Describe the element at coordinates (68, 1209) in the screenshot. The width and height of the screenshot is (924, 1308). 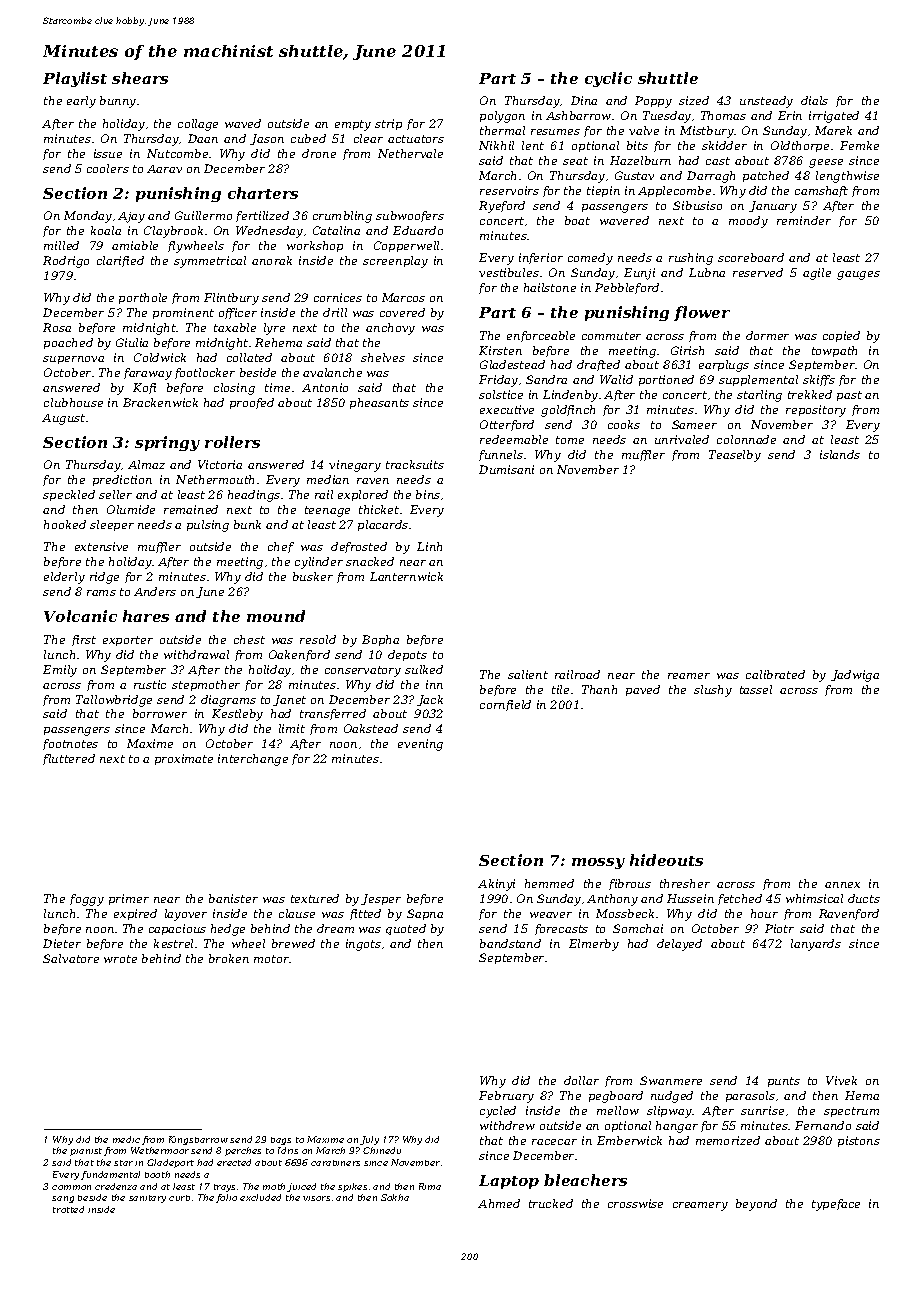
I see `trotted` at that location.
